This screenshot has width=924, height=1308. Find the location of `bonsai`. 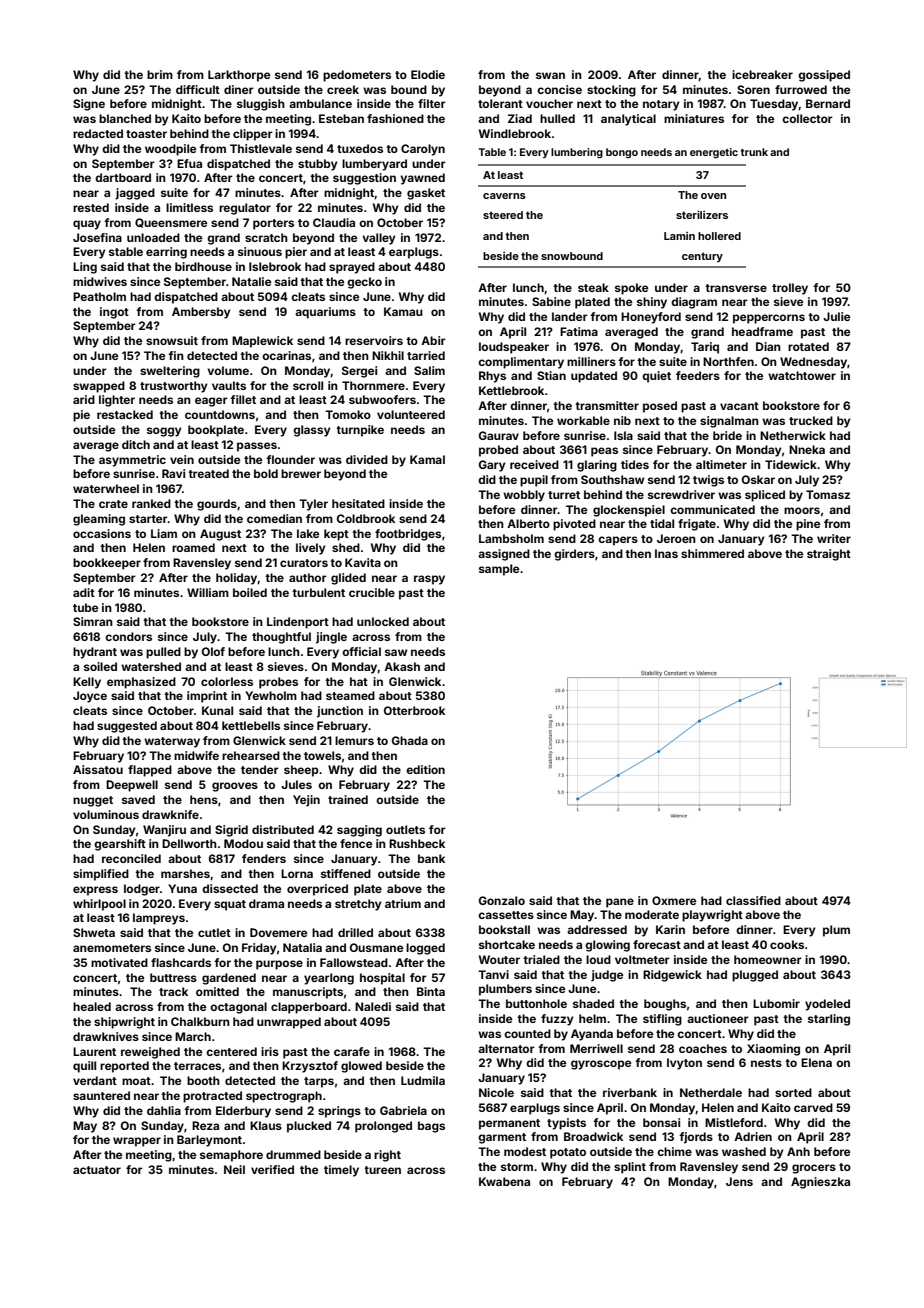

bonsai is located at coordinates (661, 1122).
